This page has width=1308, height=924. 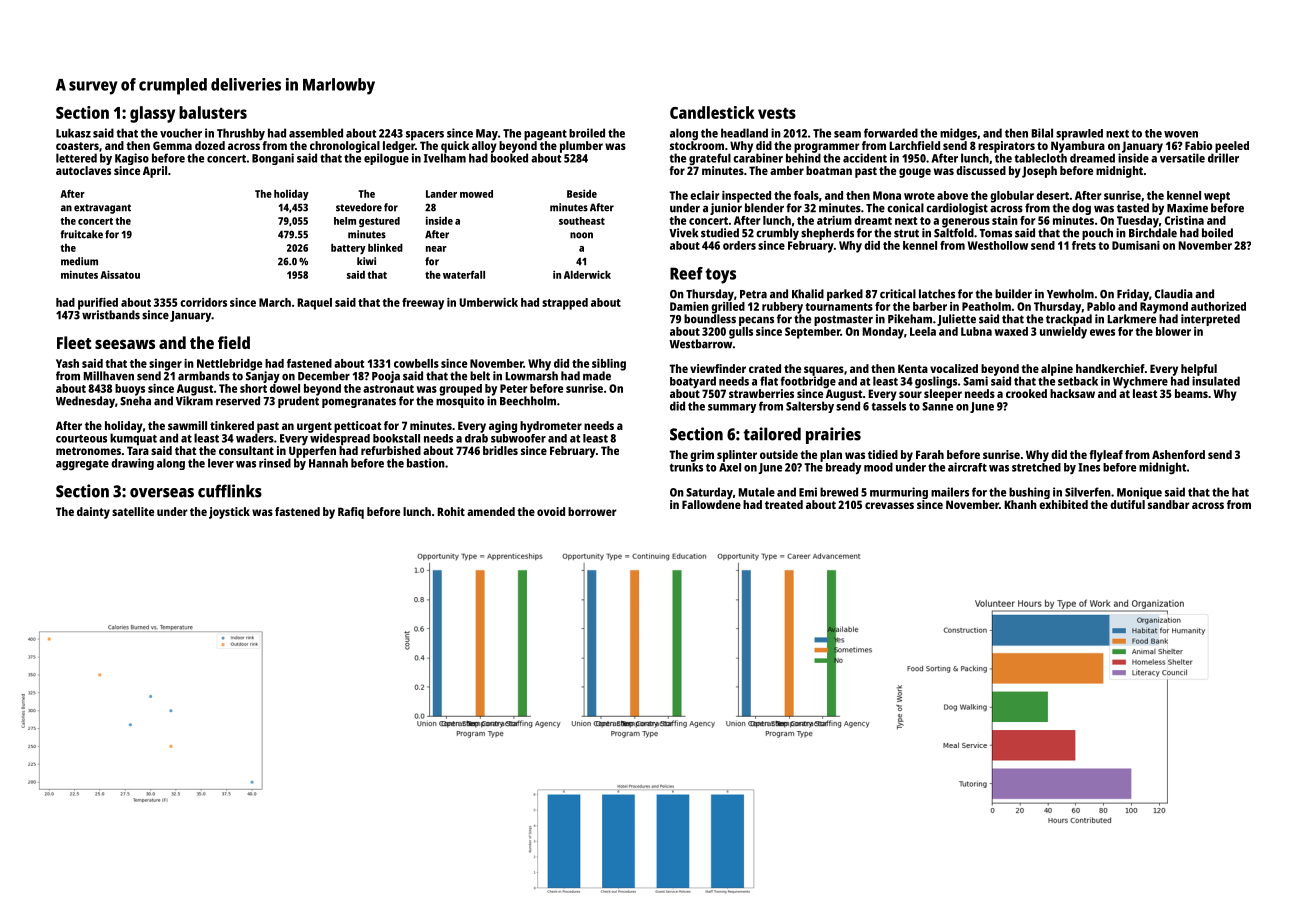 What do you see at coordinates (1199, 370) in the page?
I see `helpful` at bounding box center [1199, 370].
